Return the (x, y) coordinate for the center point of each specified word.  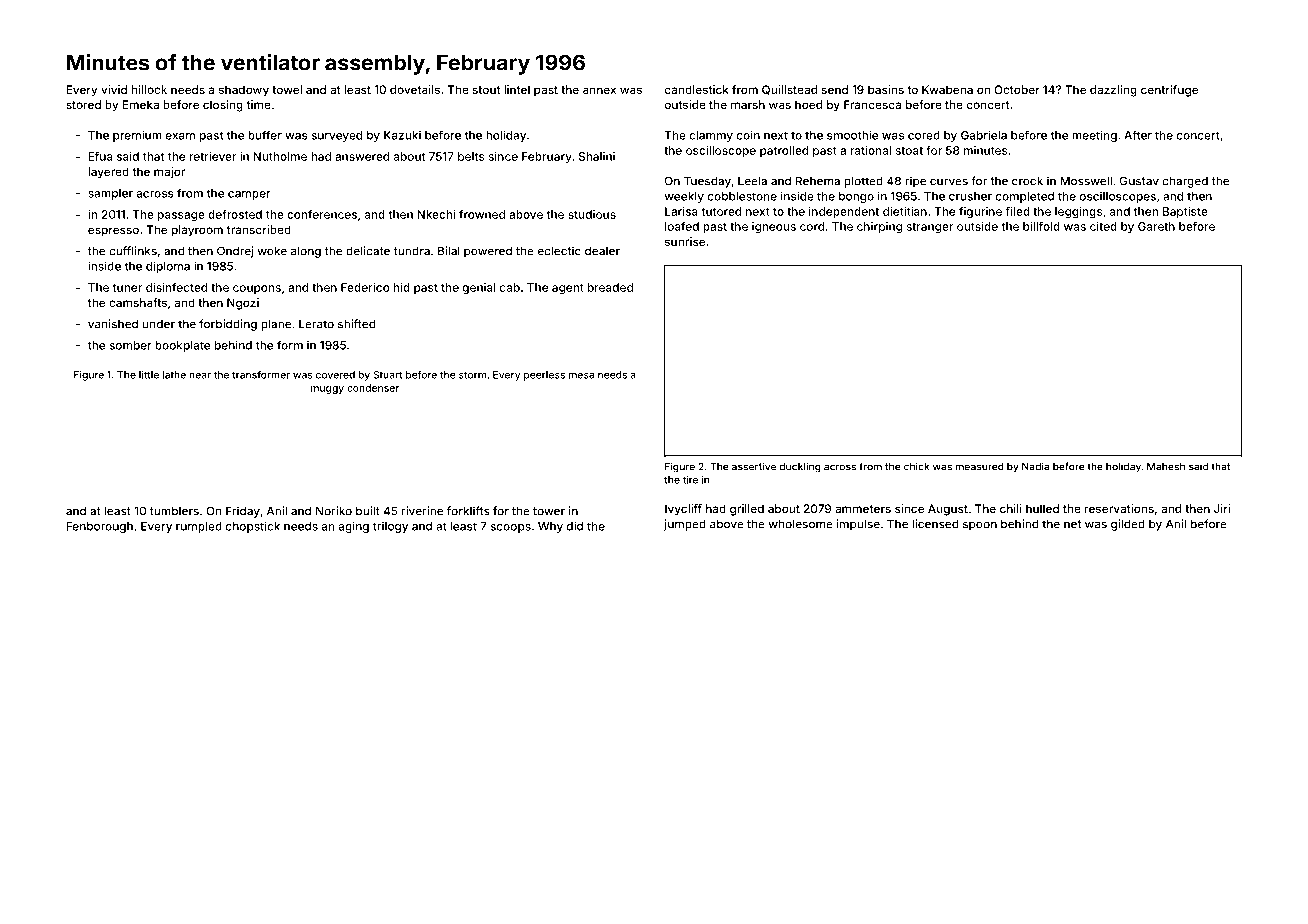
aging (354, 527)
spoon (980, 526)
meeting (1094, 136)
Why (550, 527)
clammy (711, 136)
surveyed (337, 136)
